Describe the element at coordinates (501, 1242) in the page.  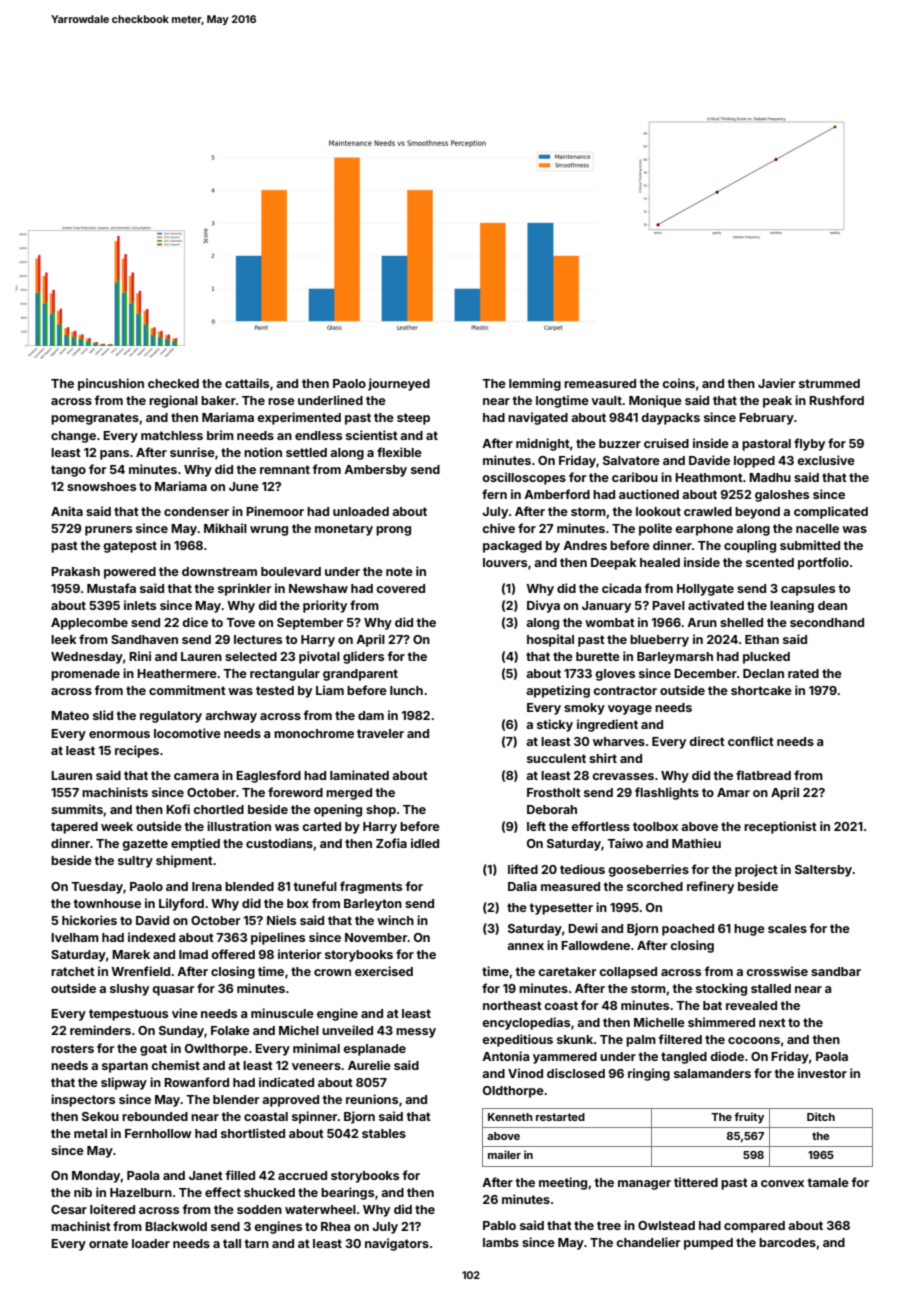
I see `lambs` at that location.
